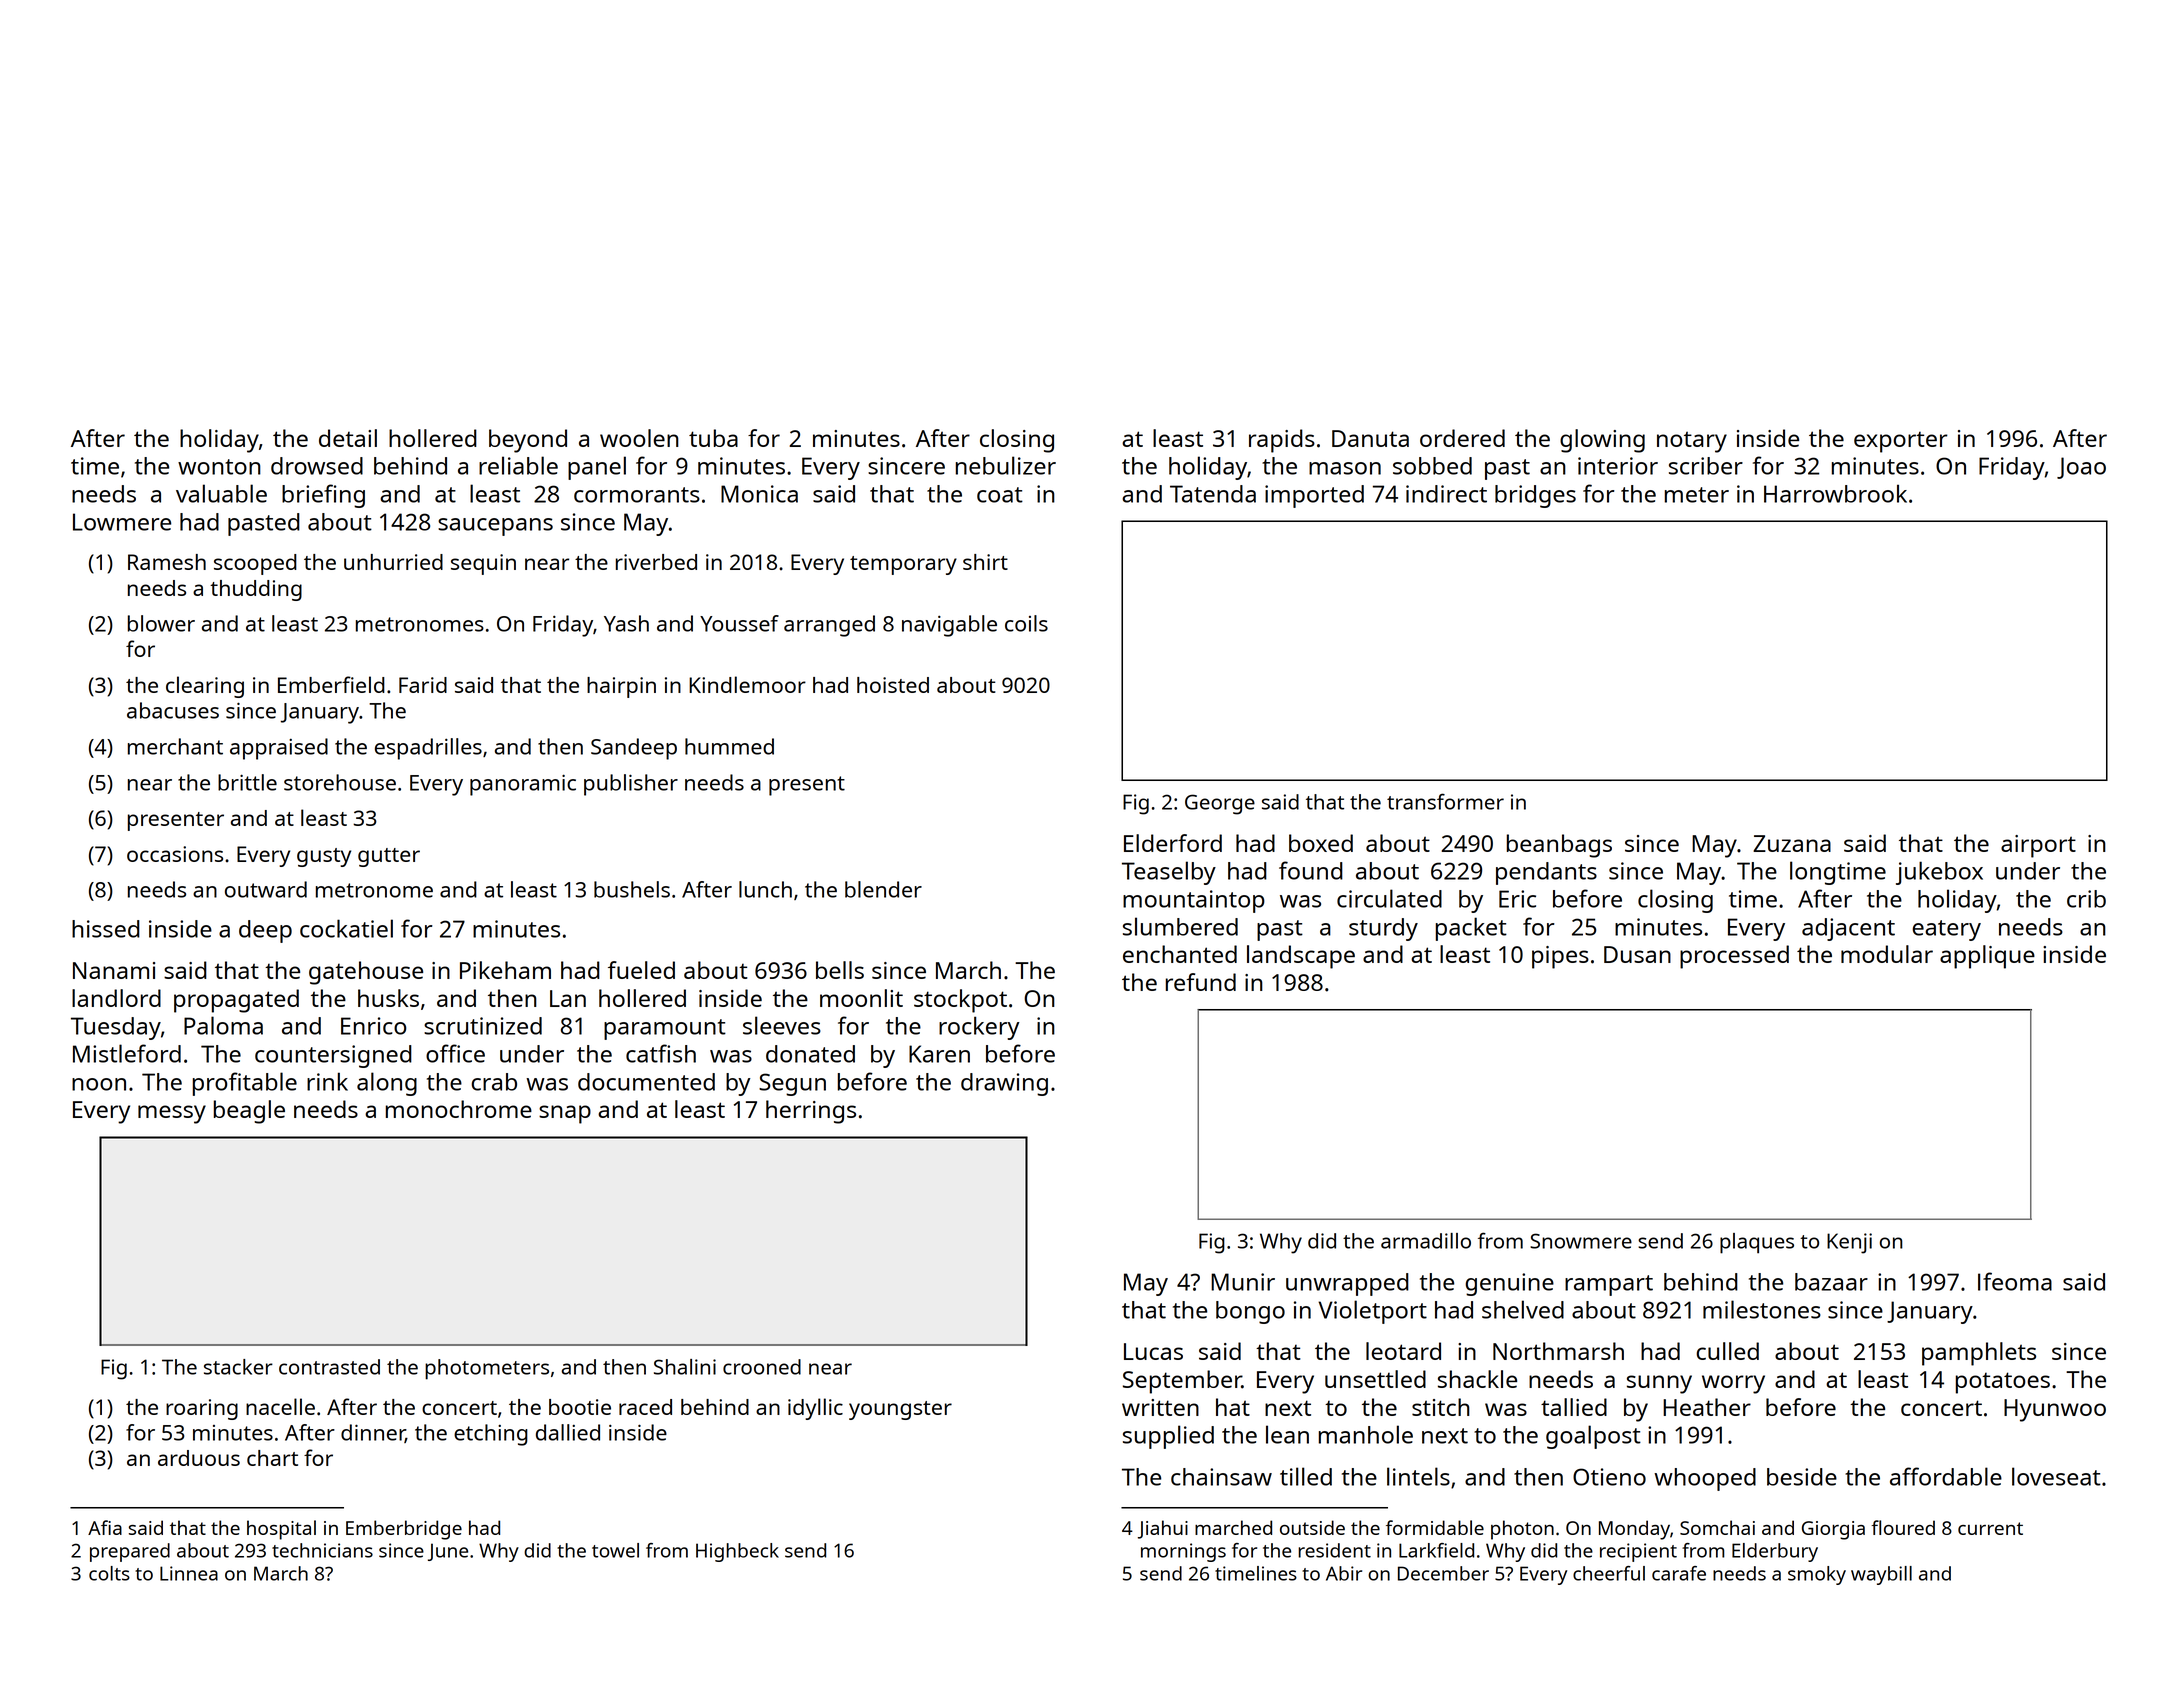 The width and height of the screenshot is (2178, 1683). Describe the element at coordinates (448, 1552) in the screenshot. I see `June` at that location.
